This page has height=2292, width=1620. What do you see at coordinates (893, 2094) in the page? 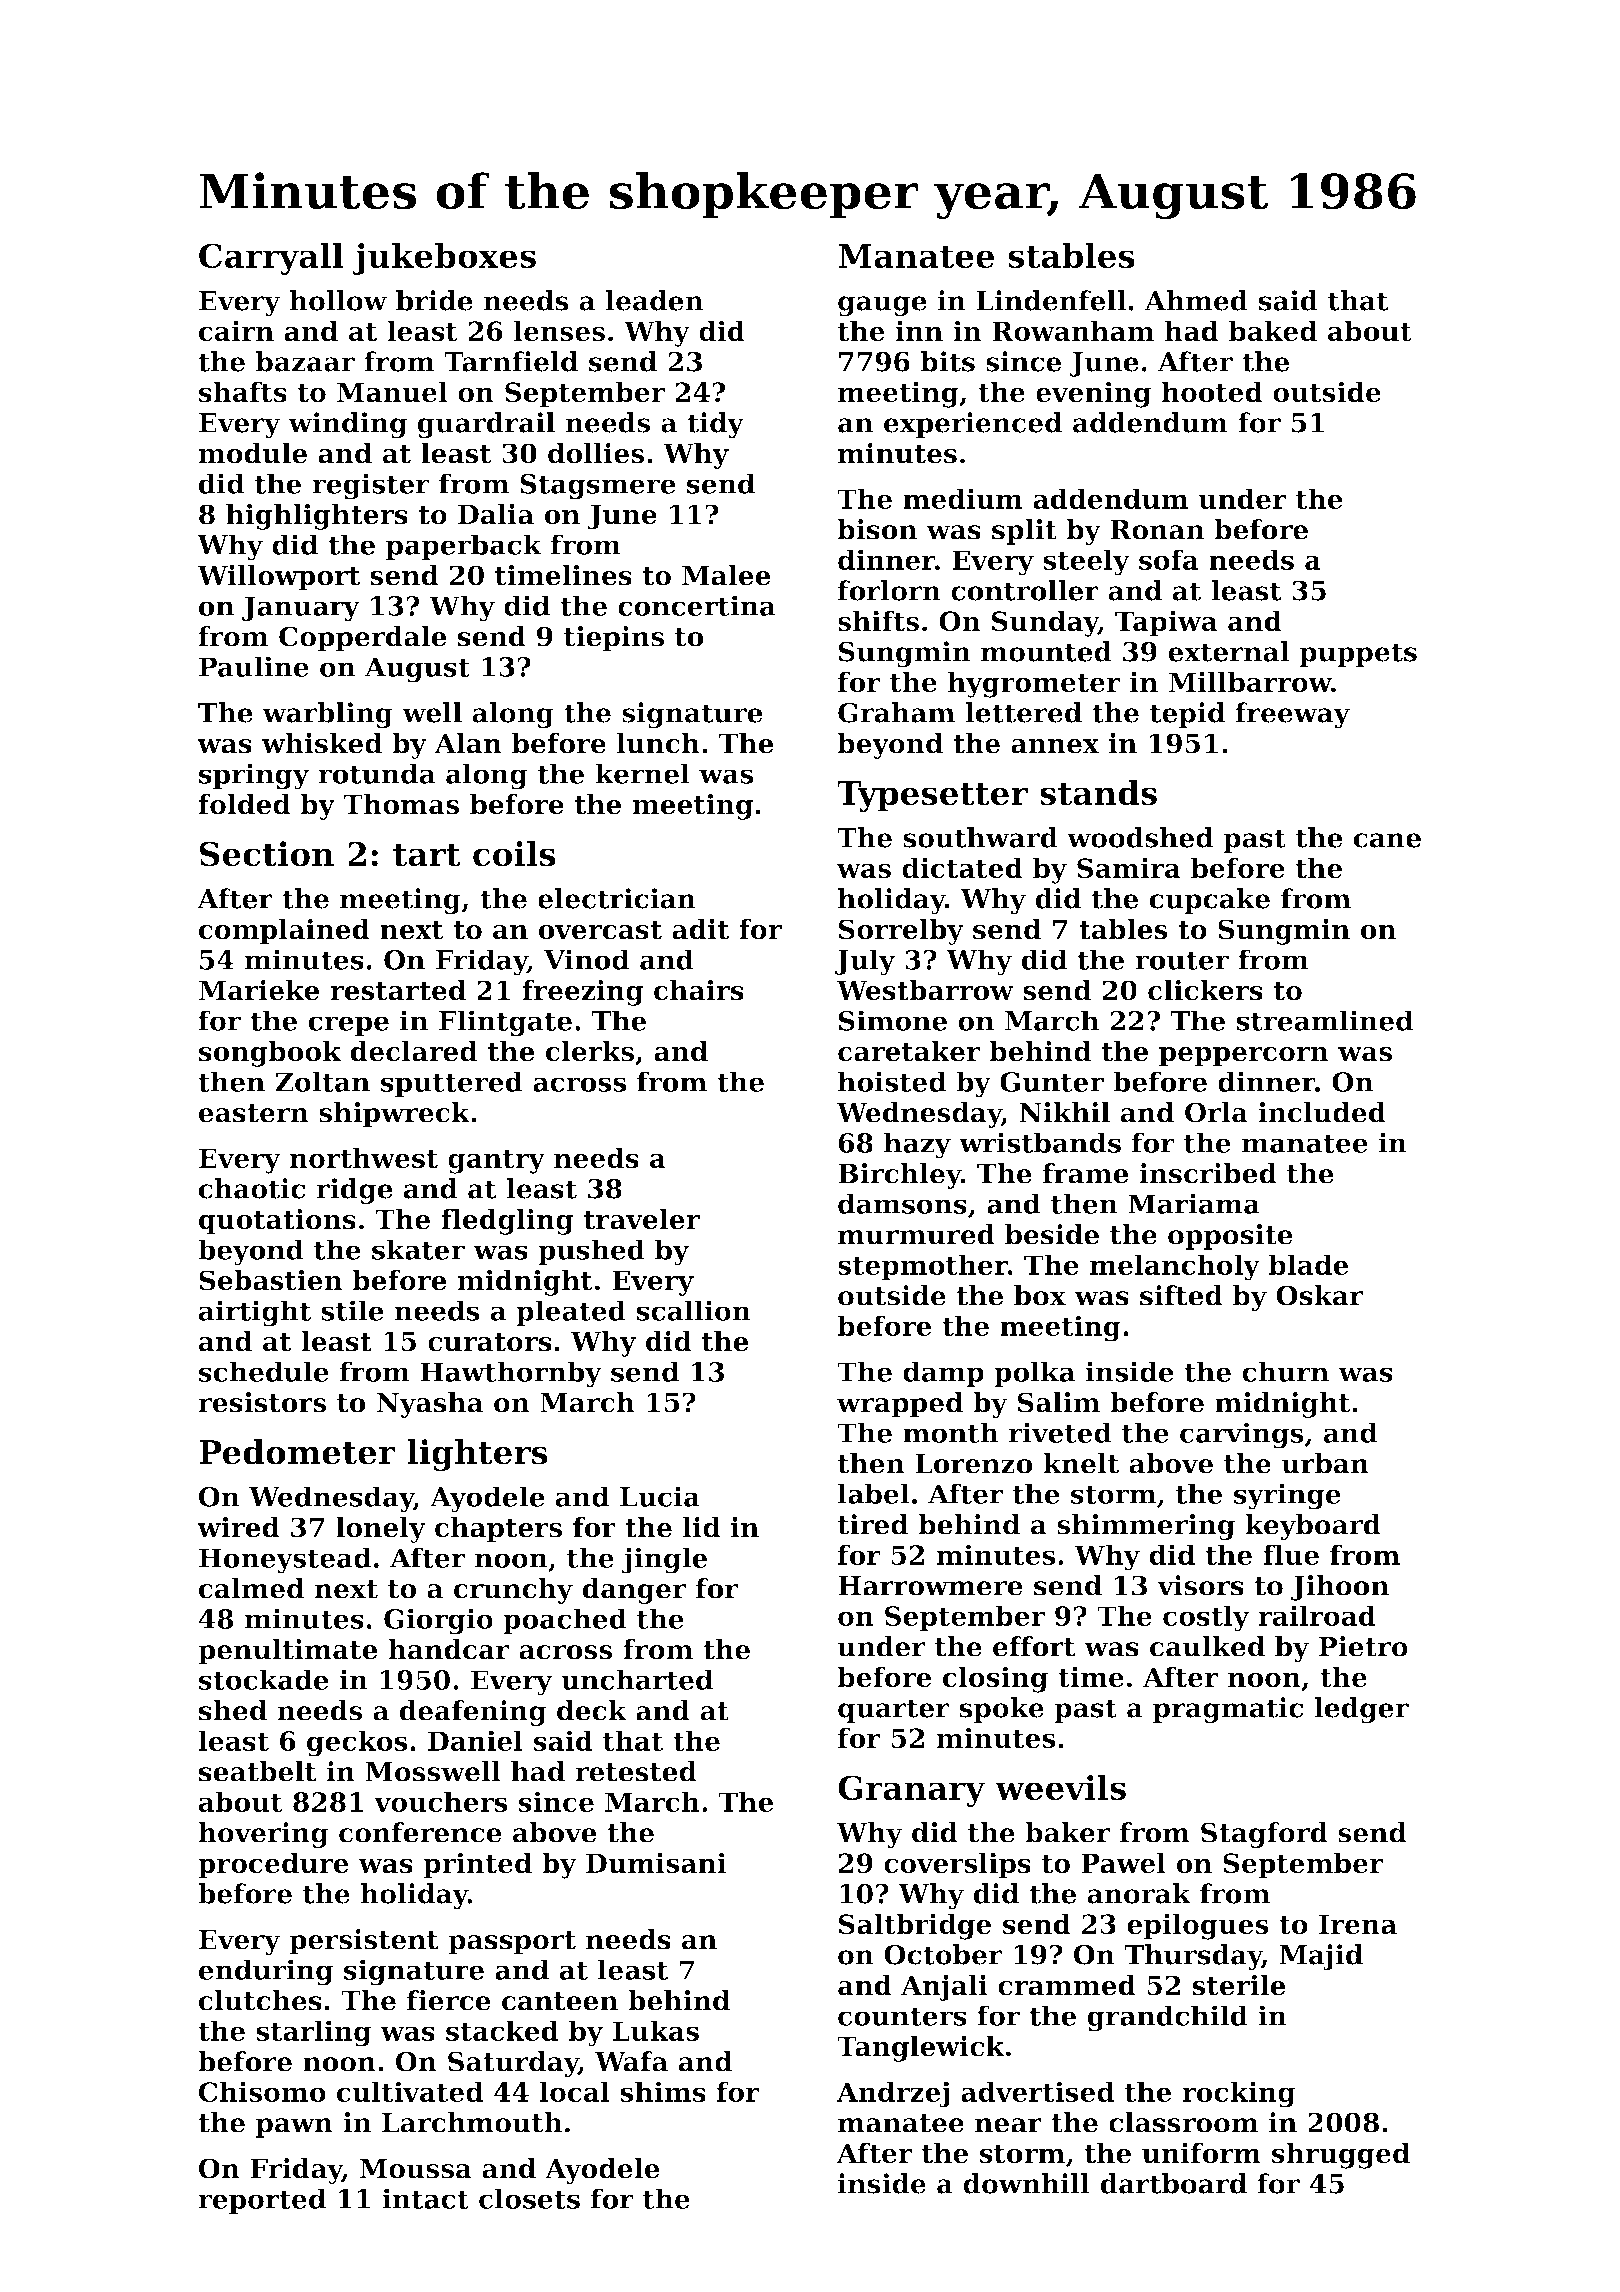
I see `Andrzej` at bounding box center [893, 2094].
